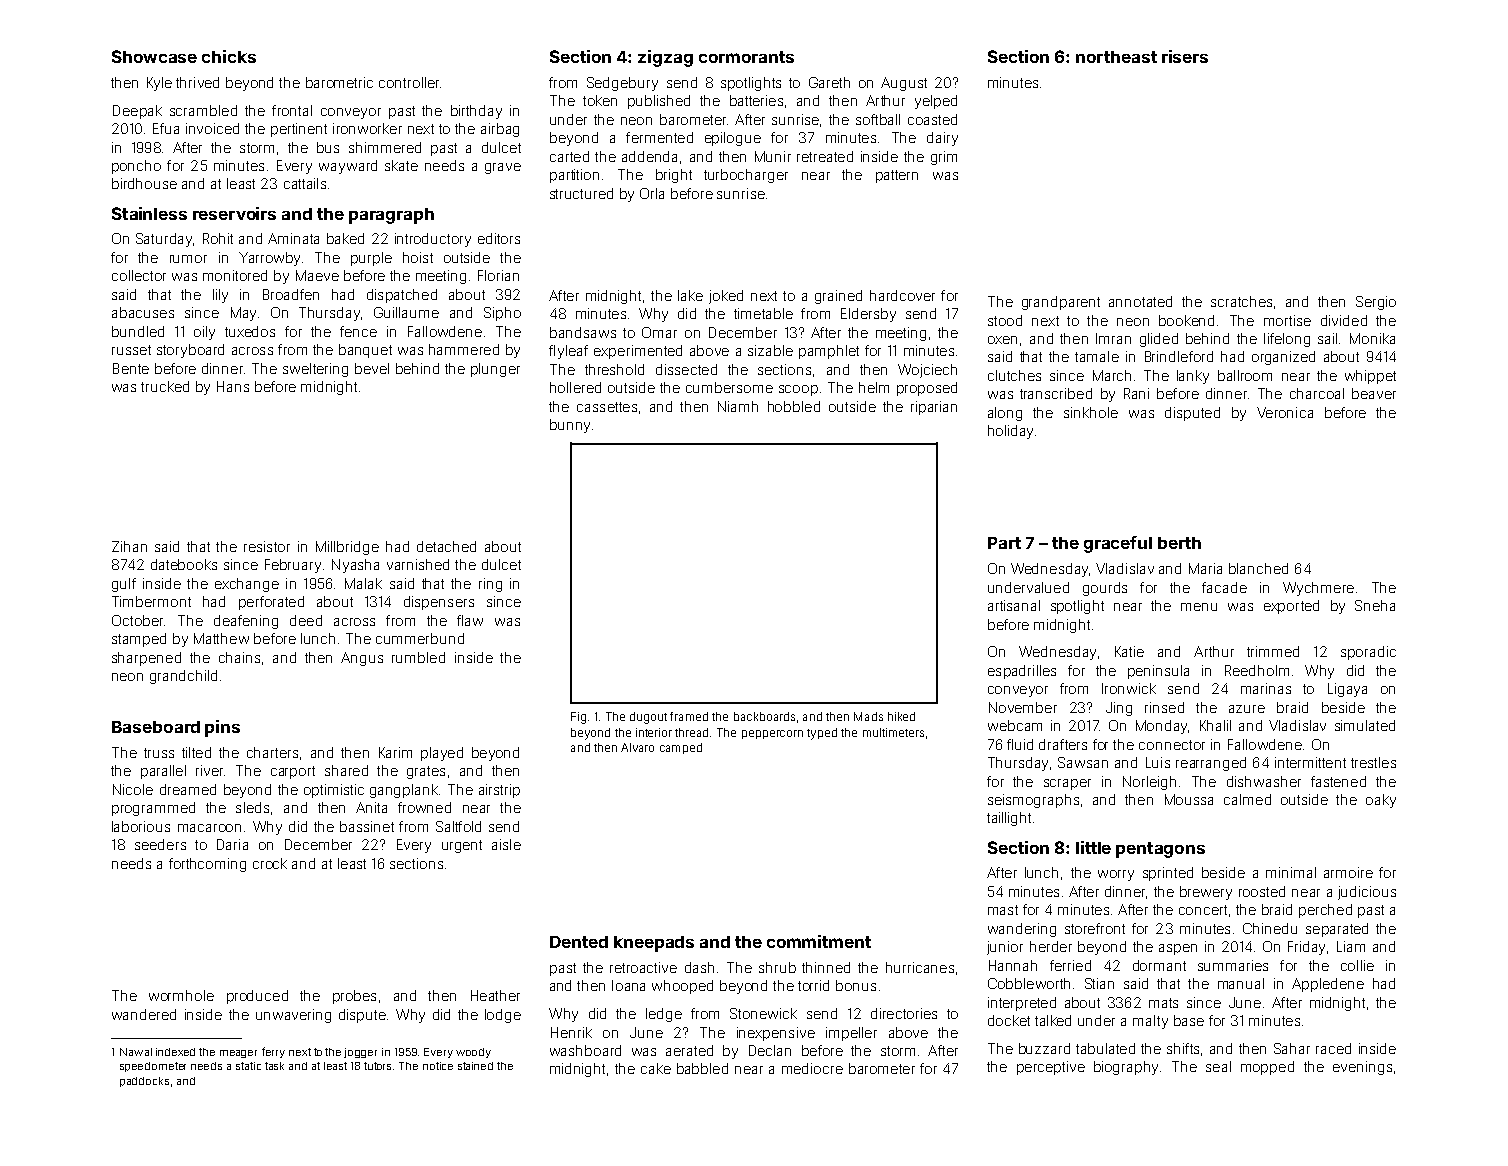  Describe the element at coordinates (139, 640) in the screenshot. I see `stamped` at that location.
